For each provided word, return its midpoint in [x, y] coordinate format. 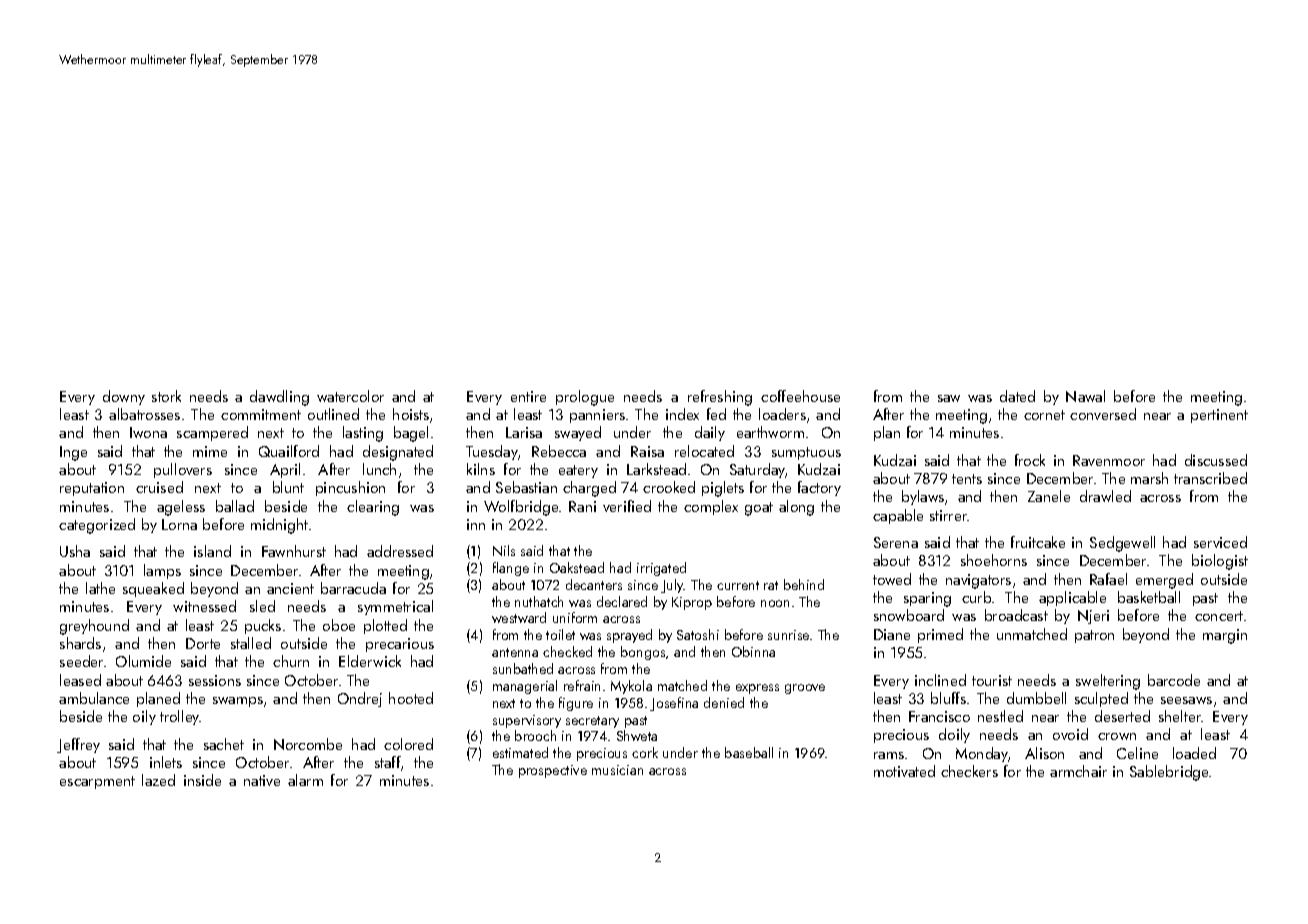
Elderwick [370, 661]
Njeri [1093, 617]
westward [519, 617]
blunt [288, 487]
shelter [1180, 716]
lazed [158, 780]
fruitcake [1038, 542]
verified [627, 506]
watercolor [350, 396]
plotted [385, 626]
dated [1017, 396]
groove [805, 689]
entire [528, 396]
